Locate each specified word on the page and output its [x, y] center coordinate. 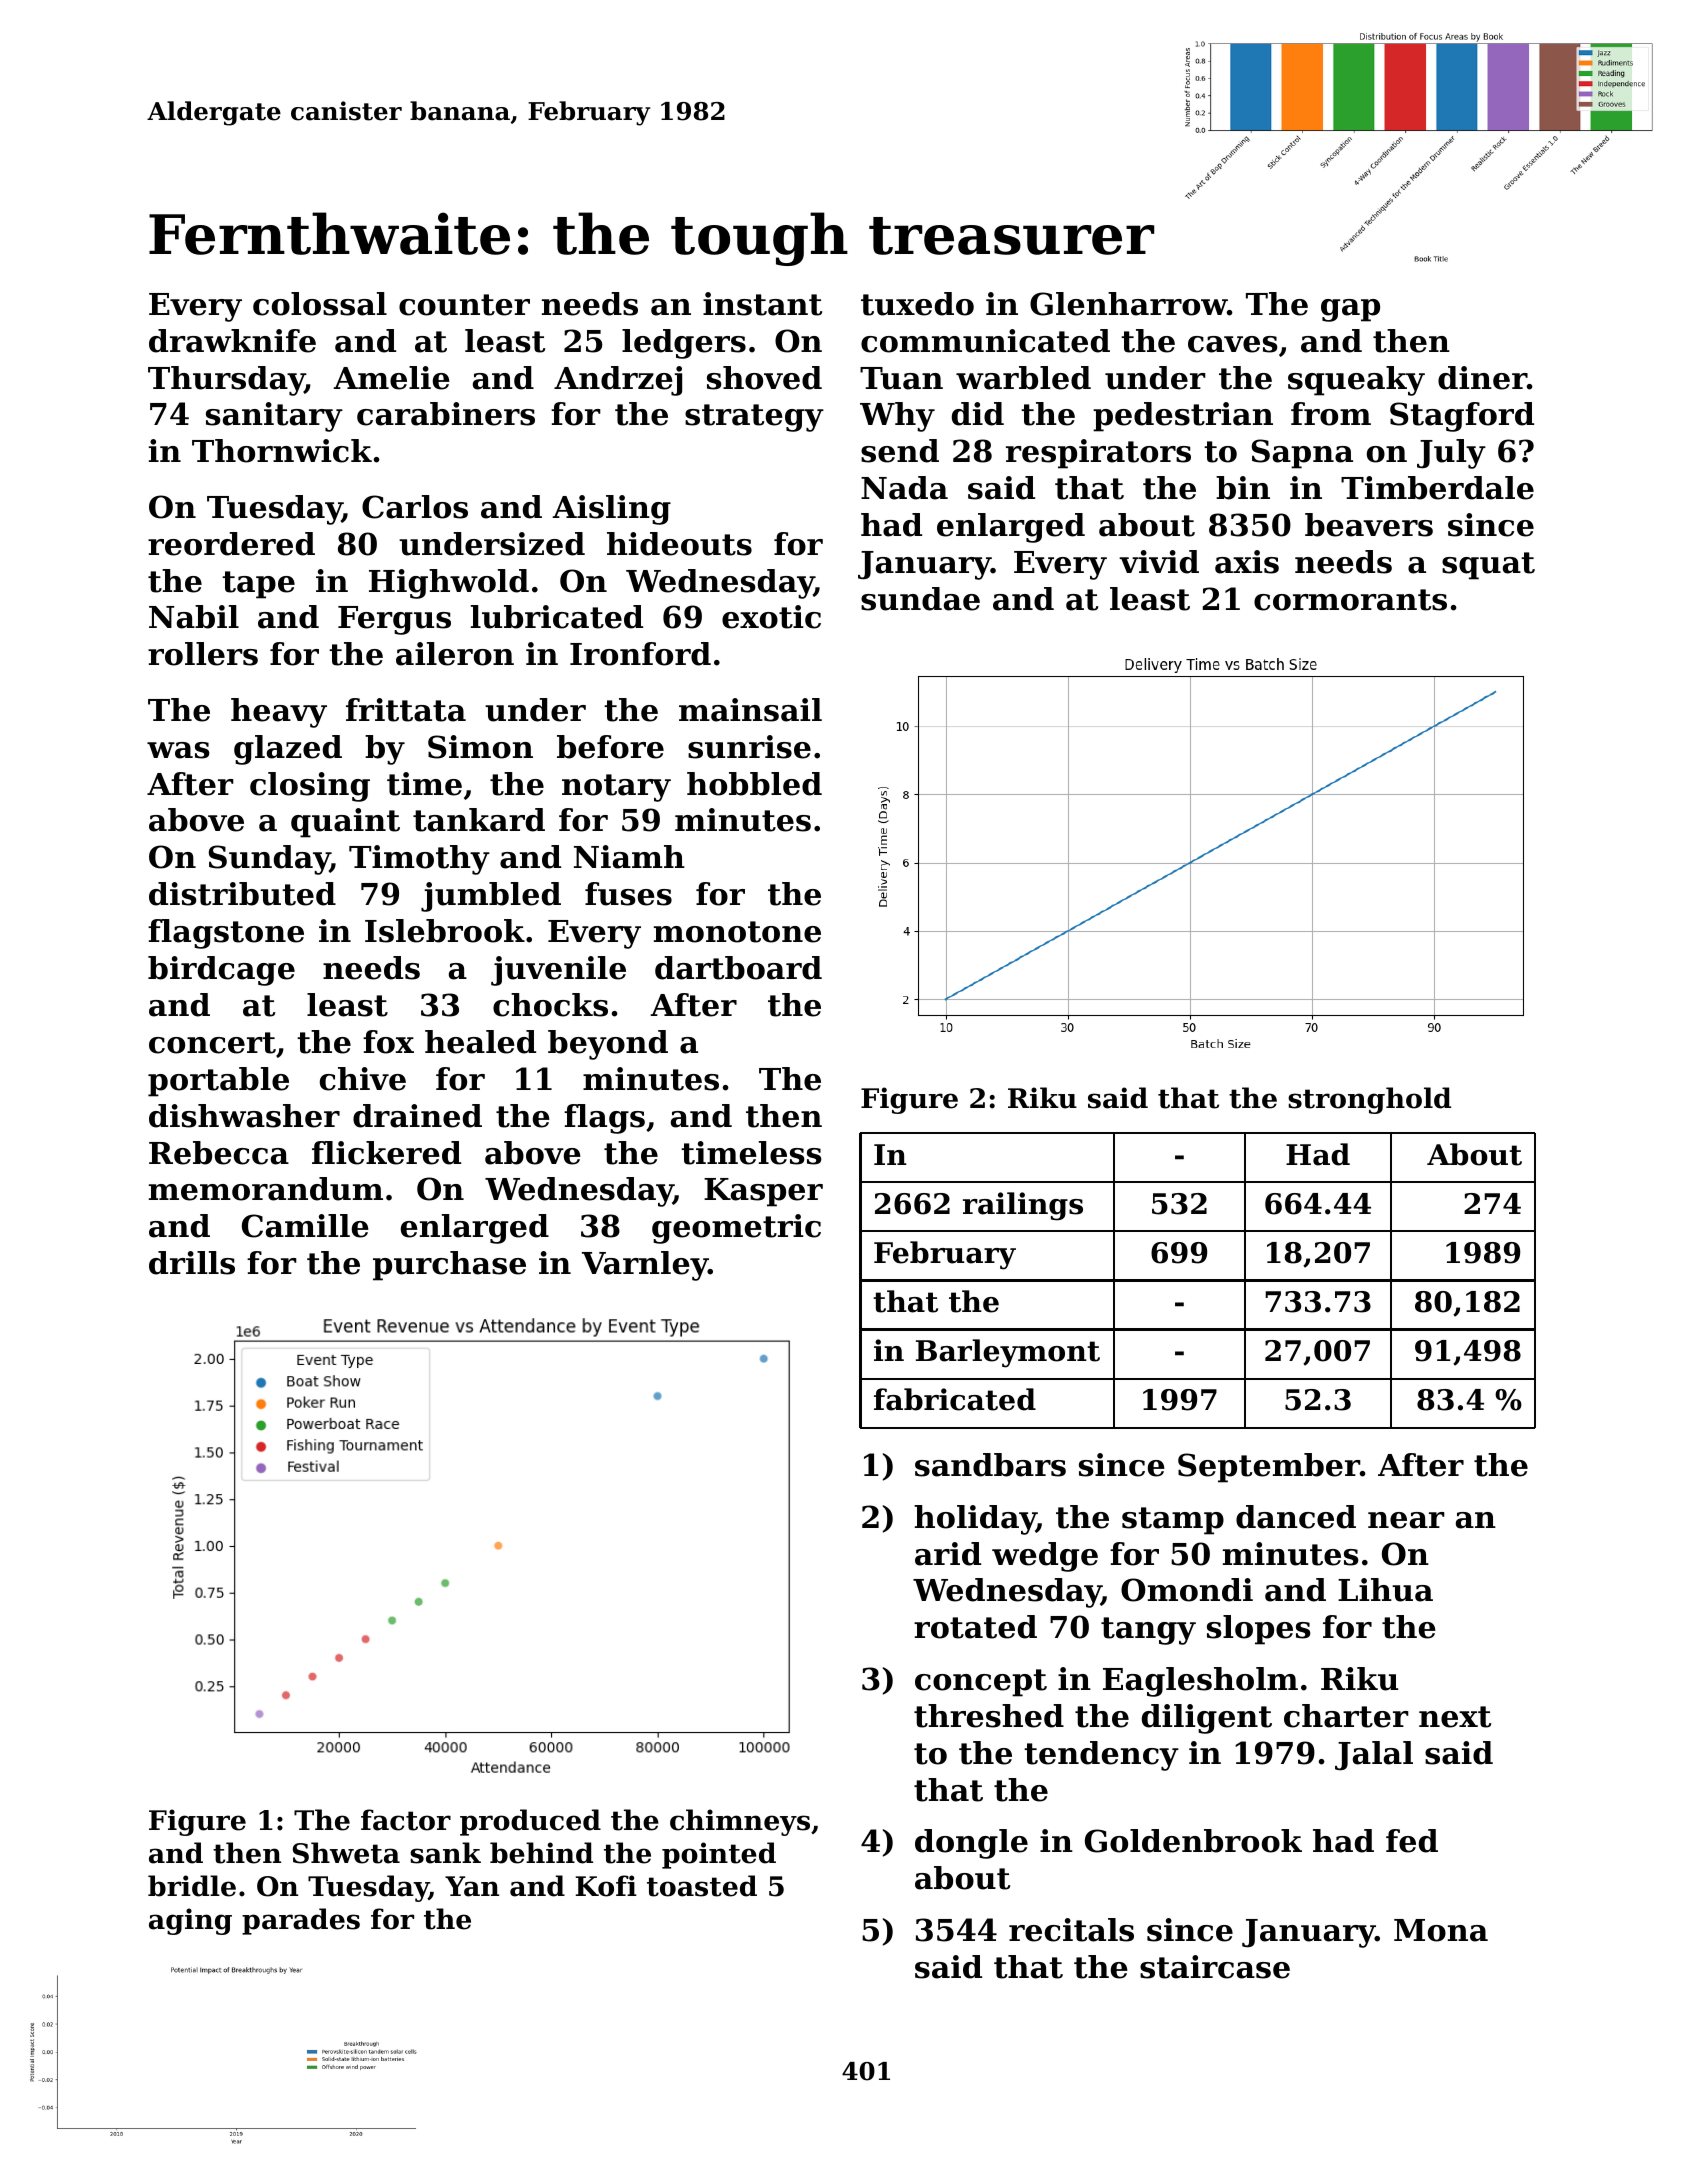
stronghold [1369, 1100]
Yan [472, 1886]
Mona [1441, 1930]
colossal [320, 304]
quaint [345, 823]
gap [1350, 310]
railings [1023, 1206]
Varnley [645, 1266]
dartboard [738, 968]
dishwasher [244, 1116]
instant [762, 304]
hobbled [754, 784]
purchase [449, 1266]
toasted [702, 1886]
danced [1296, 1517]
